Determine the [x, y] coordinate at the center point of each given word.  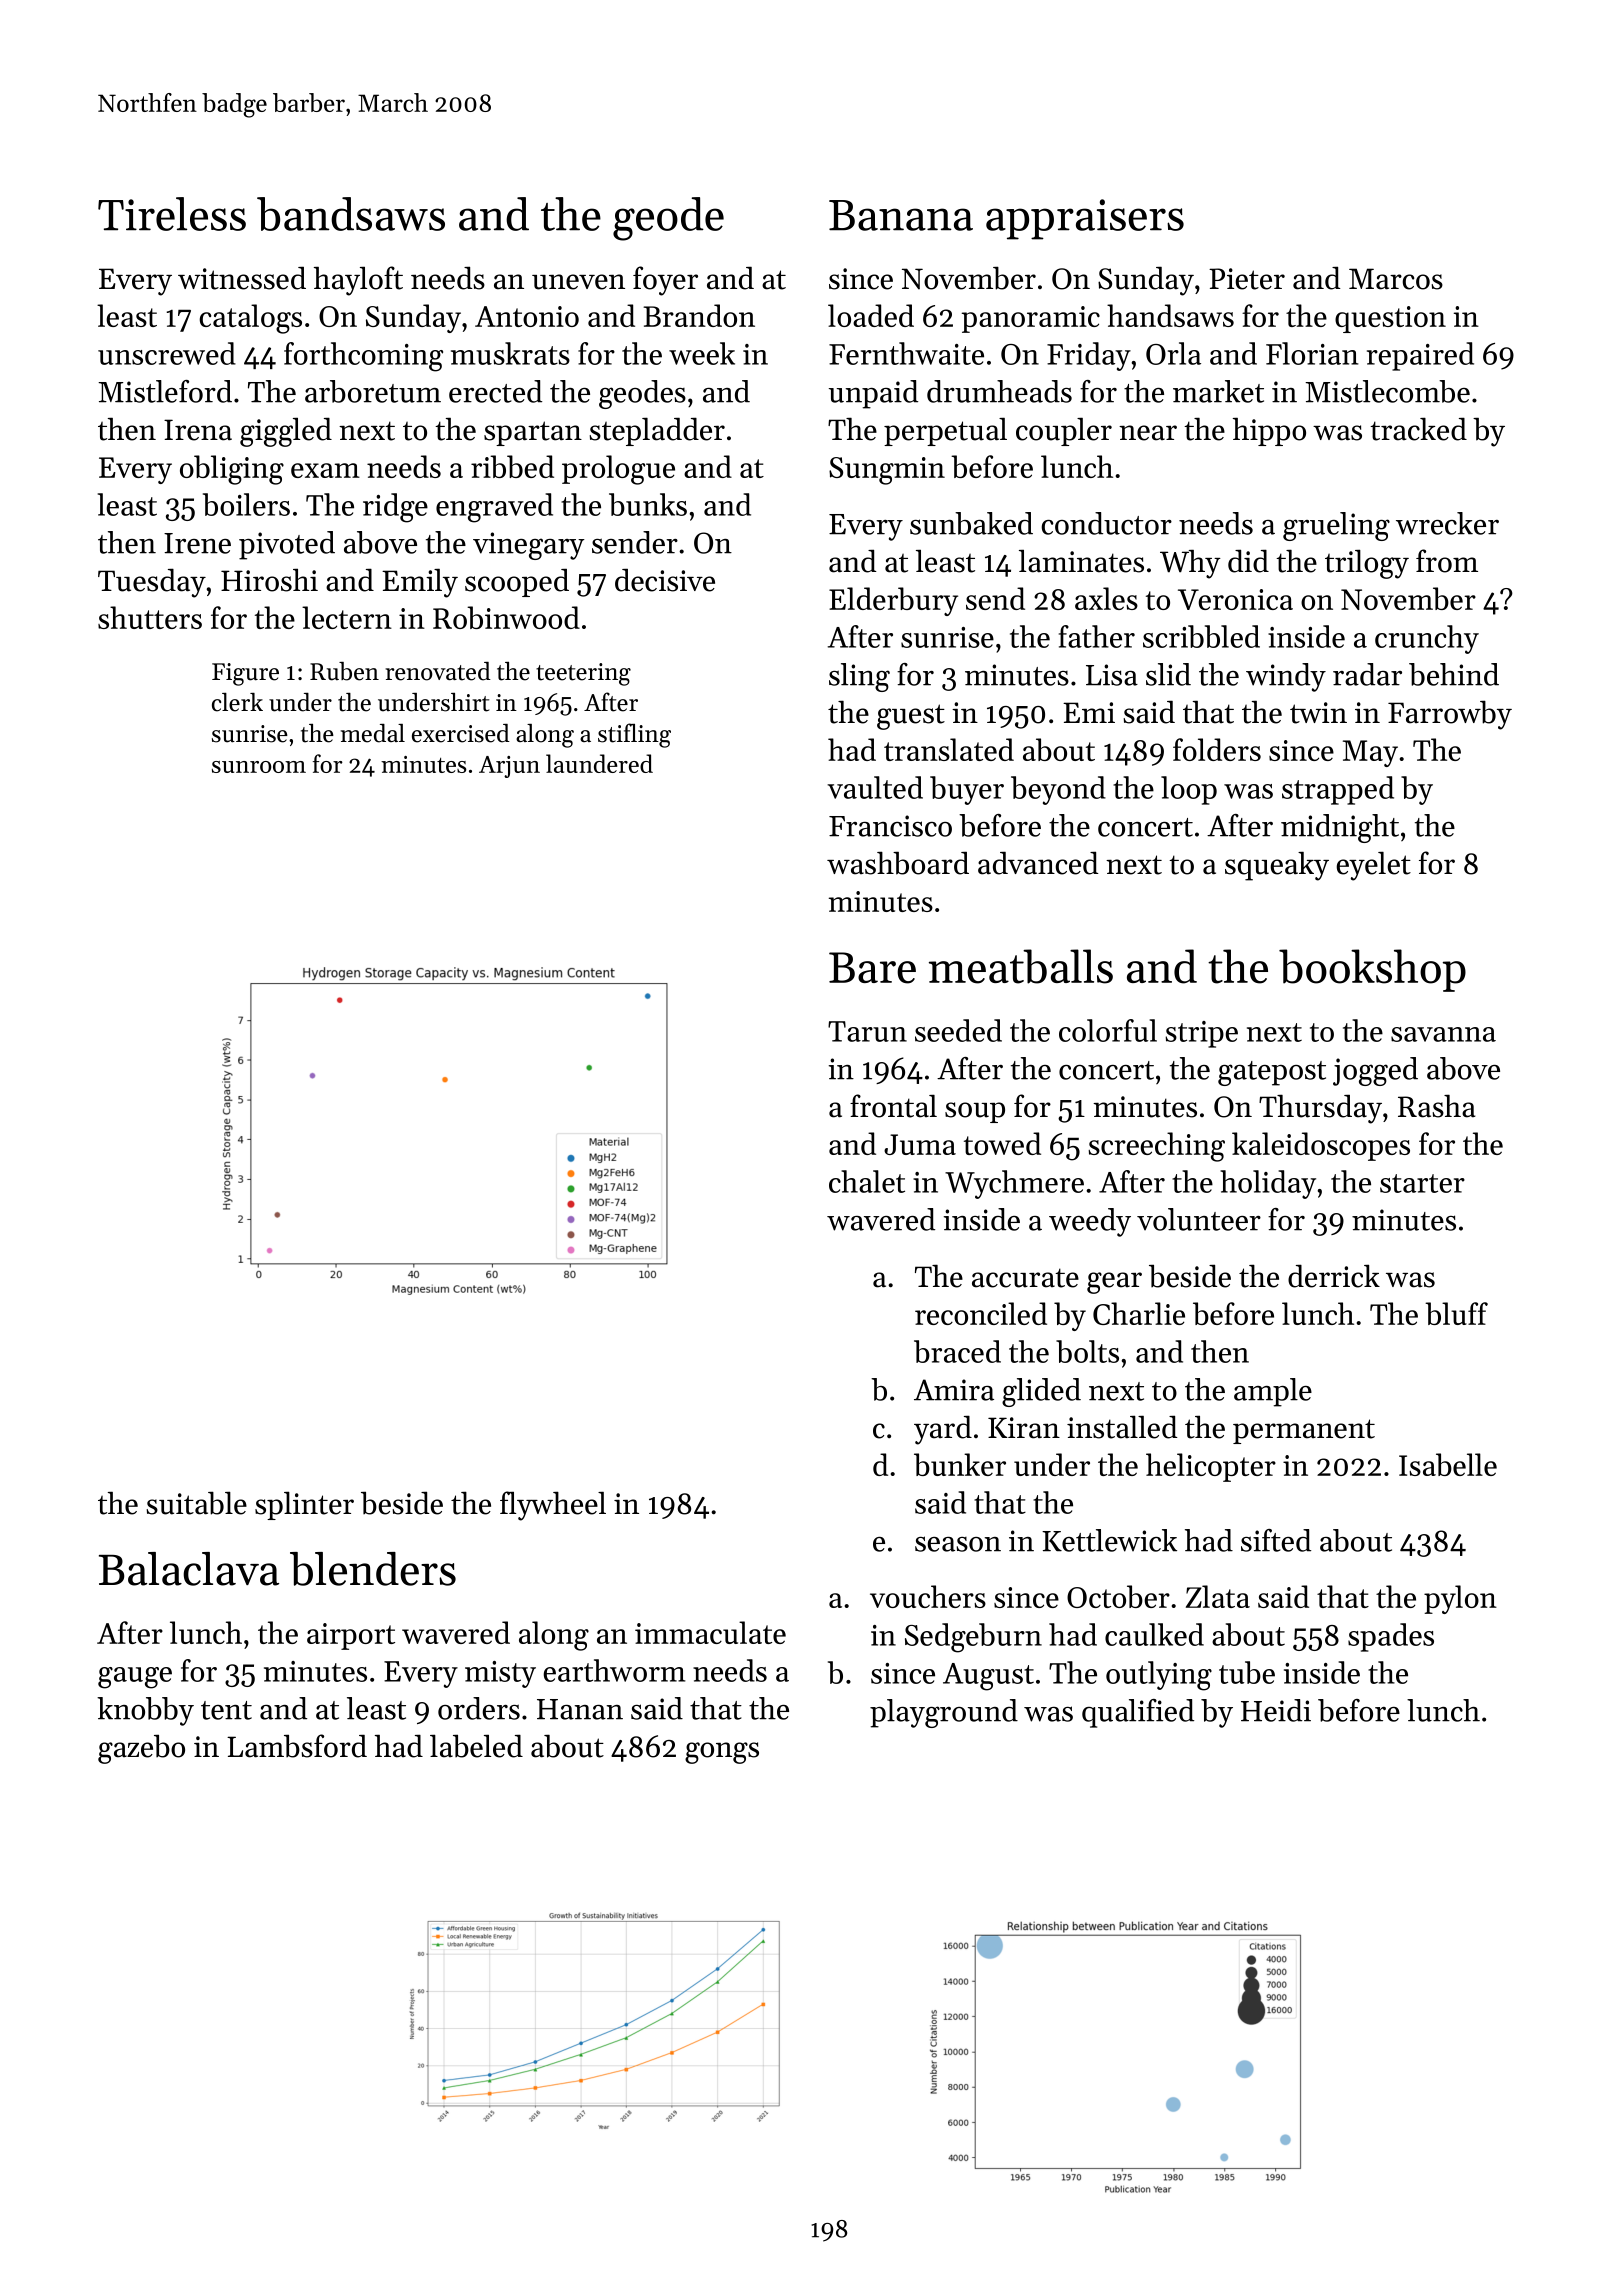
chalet [867, 1181]
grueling [1336, 526]
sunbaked [971, 523]
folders [1217, 749]
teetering [583, 674]
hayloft [358, 281]
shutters [150, 617]
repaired [1420, 356]
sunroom [259, 767]
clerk [237, 702]
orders [479, 1708]
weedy [1090, 1222]
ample [1273, 1392]
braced [957, 1351]
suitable [197, 1503]
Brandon [699, 315]
